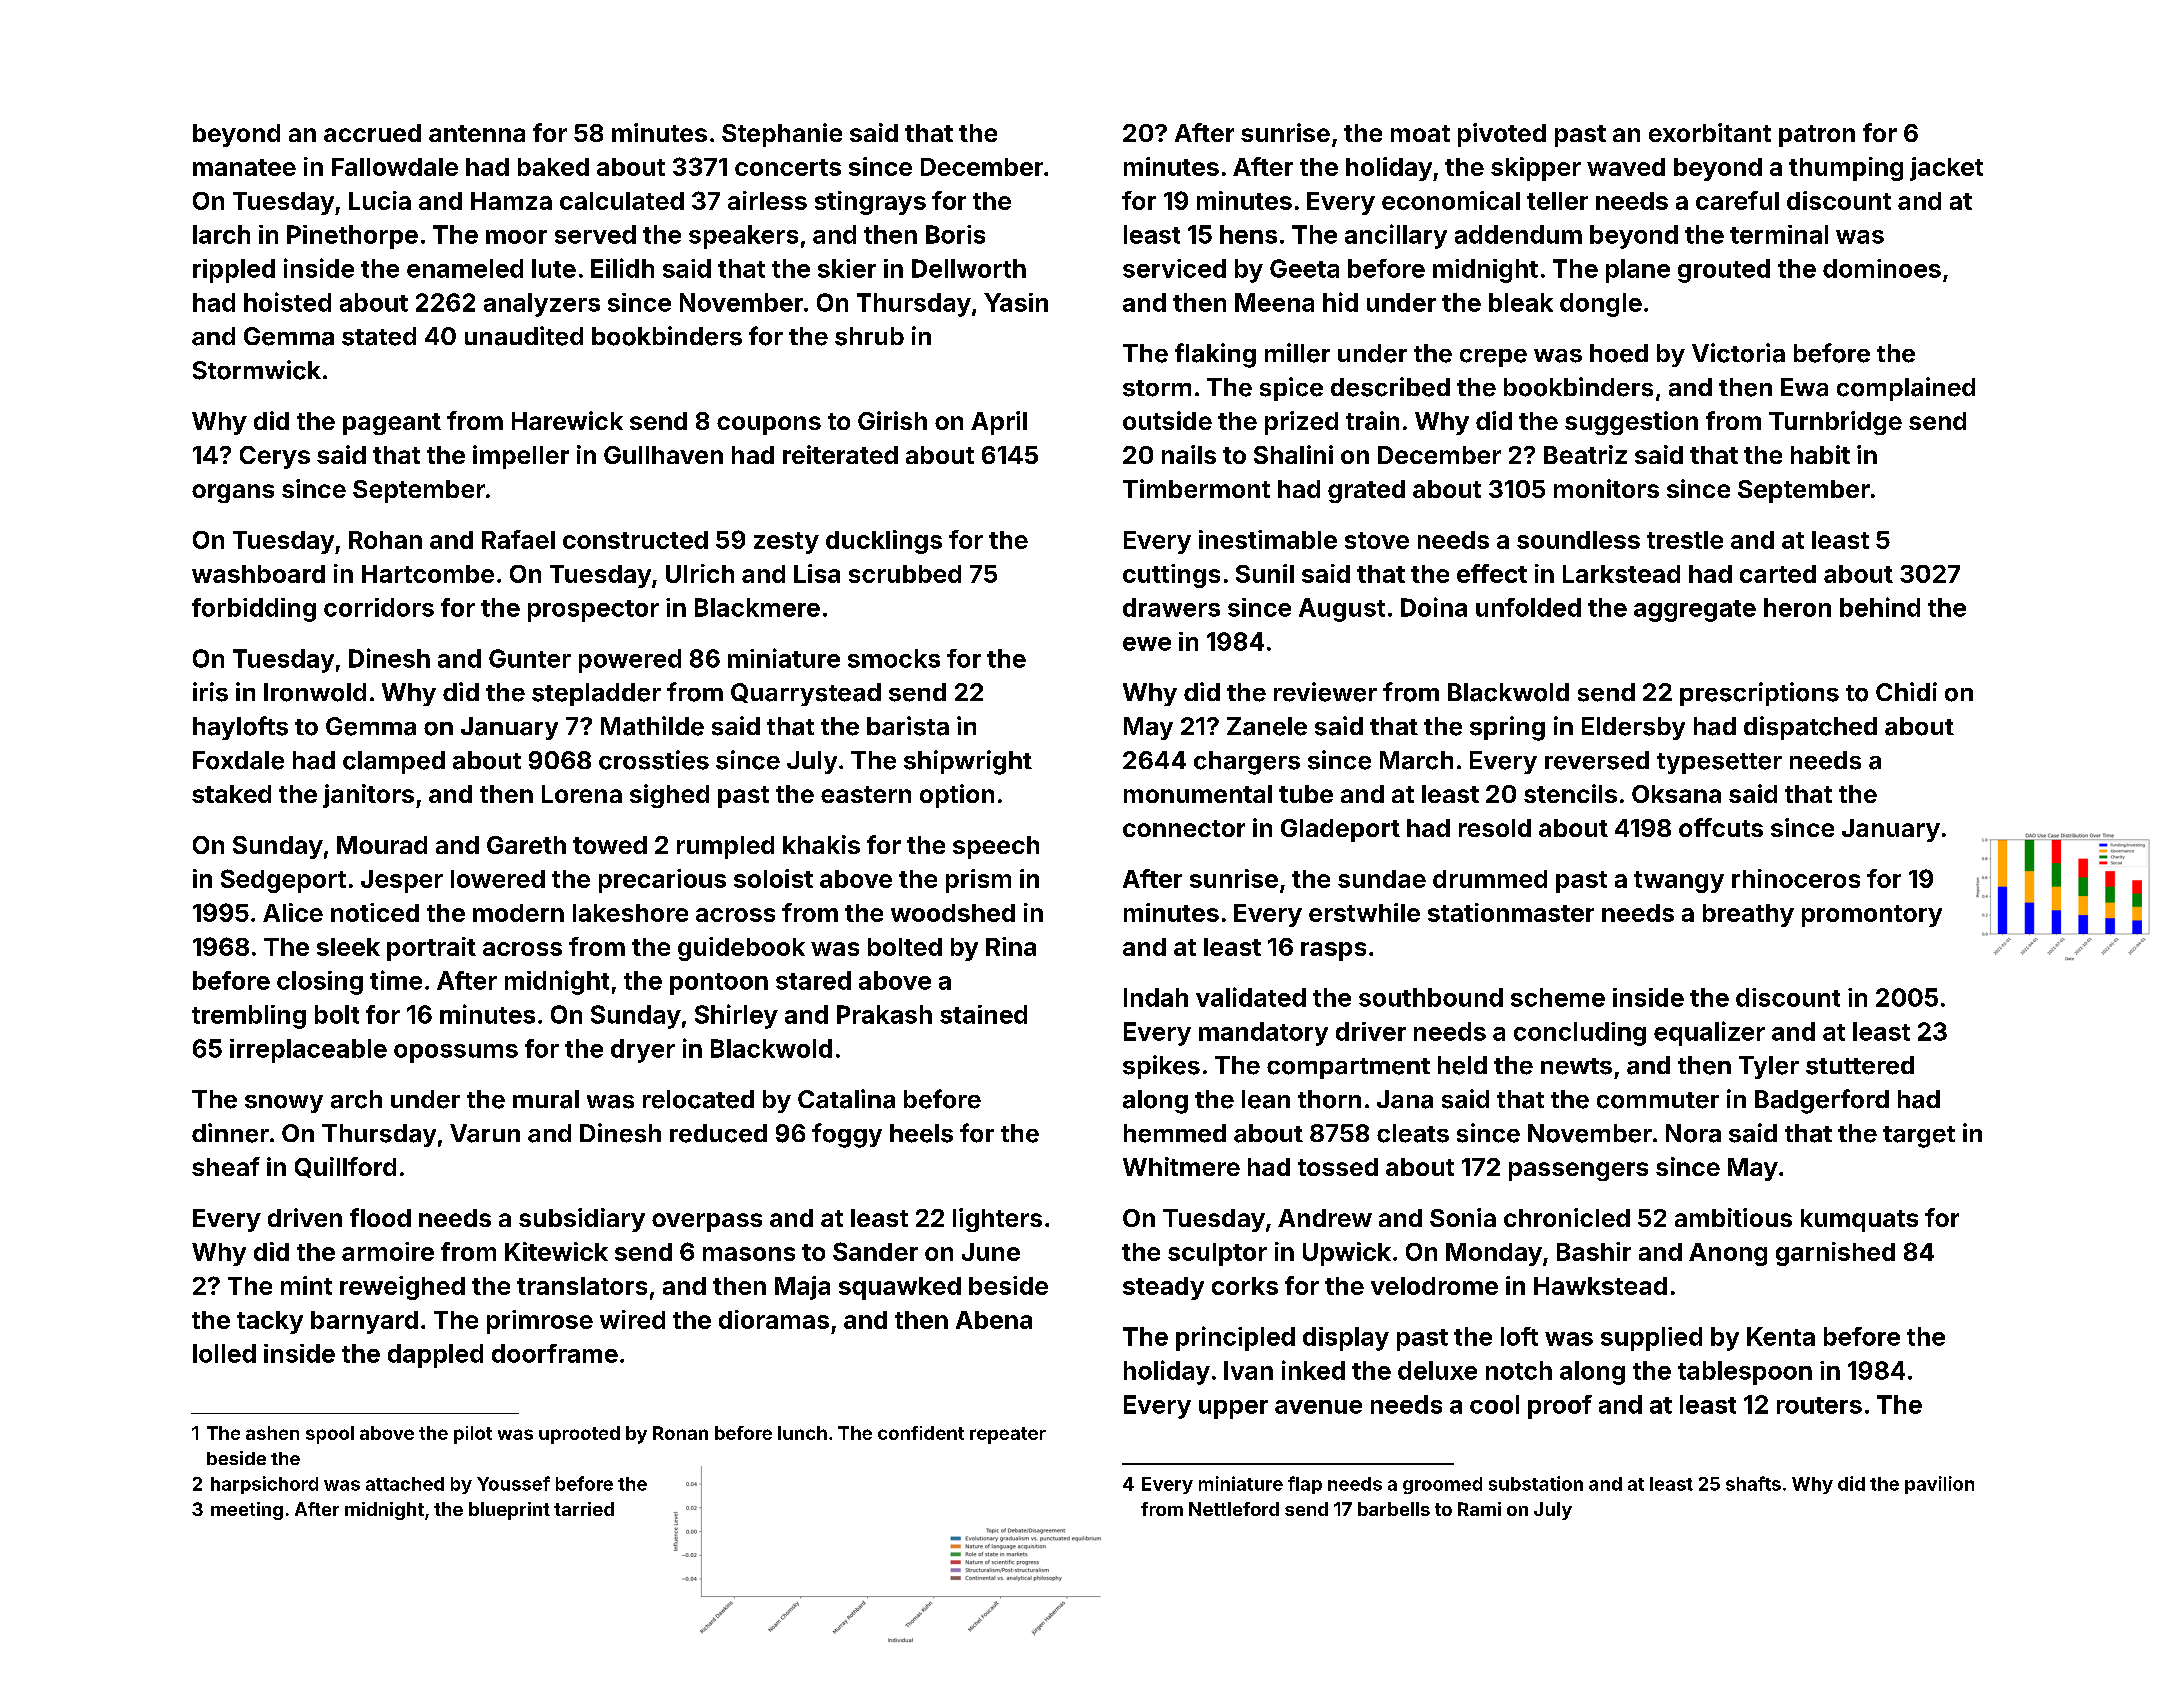  Describe the element at coordinates (630, 661) in the screenshot. I see `powered` at that location.
